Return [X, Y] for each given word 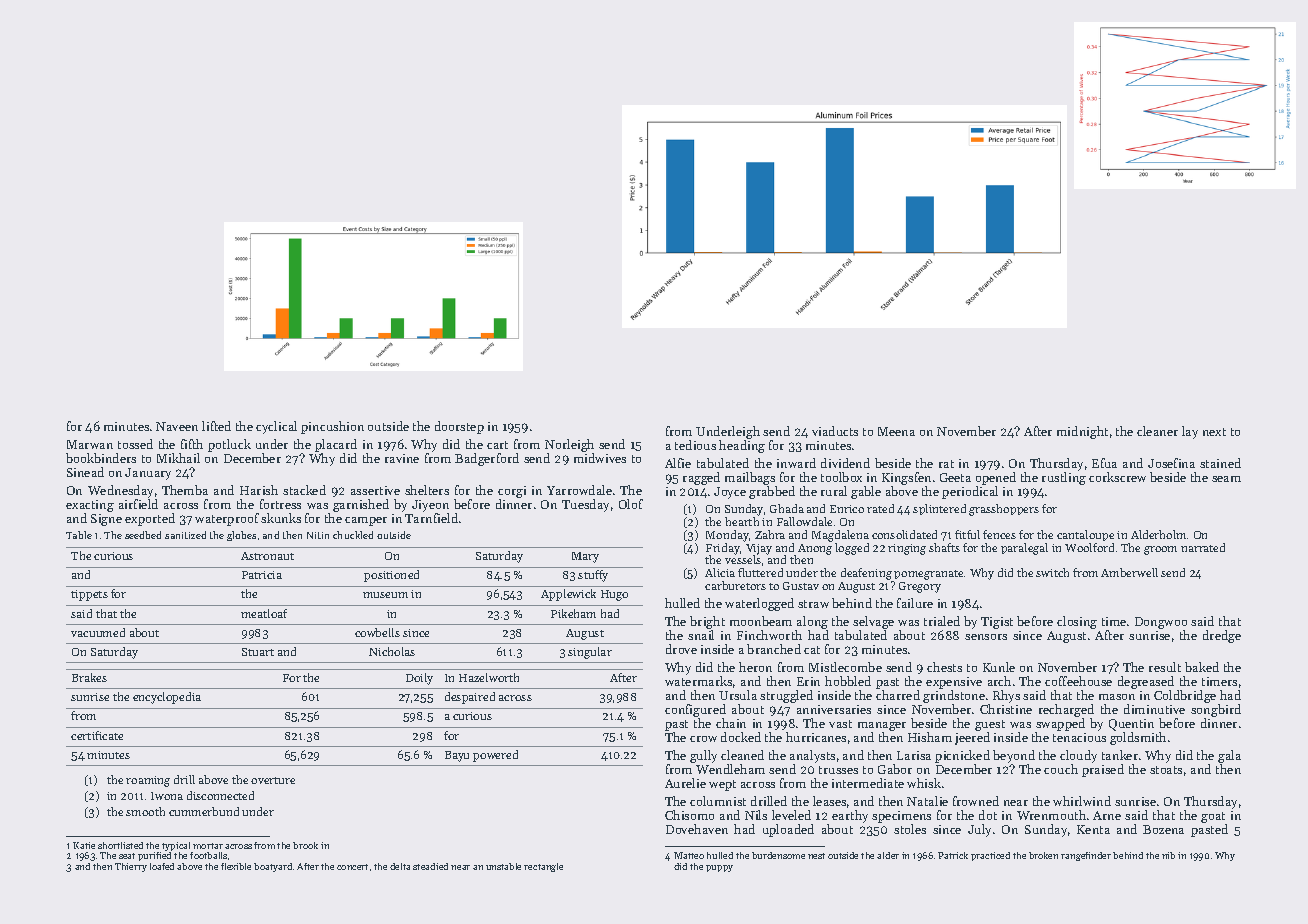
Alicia [720, 572]
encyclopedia [167, 698]
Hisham [930, 737]
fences [999, 534]
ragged [701, 478]
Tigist [997, 623]
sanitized [185, 535]
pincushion [332, 427]
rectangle [543, 867]
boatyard [273, 867]
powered [495, 756]
